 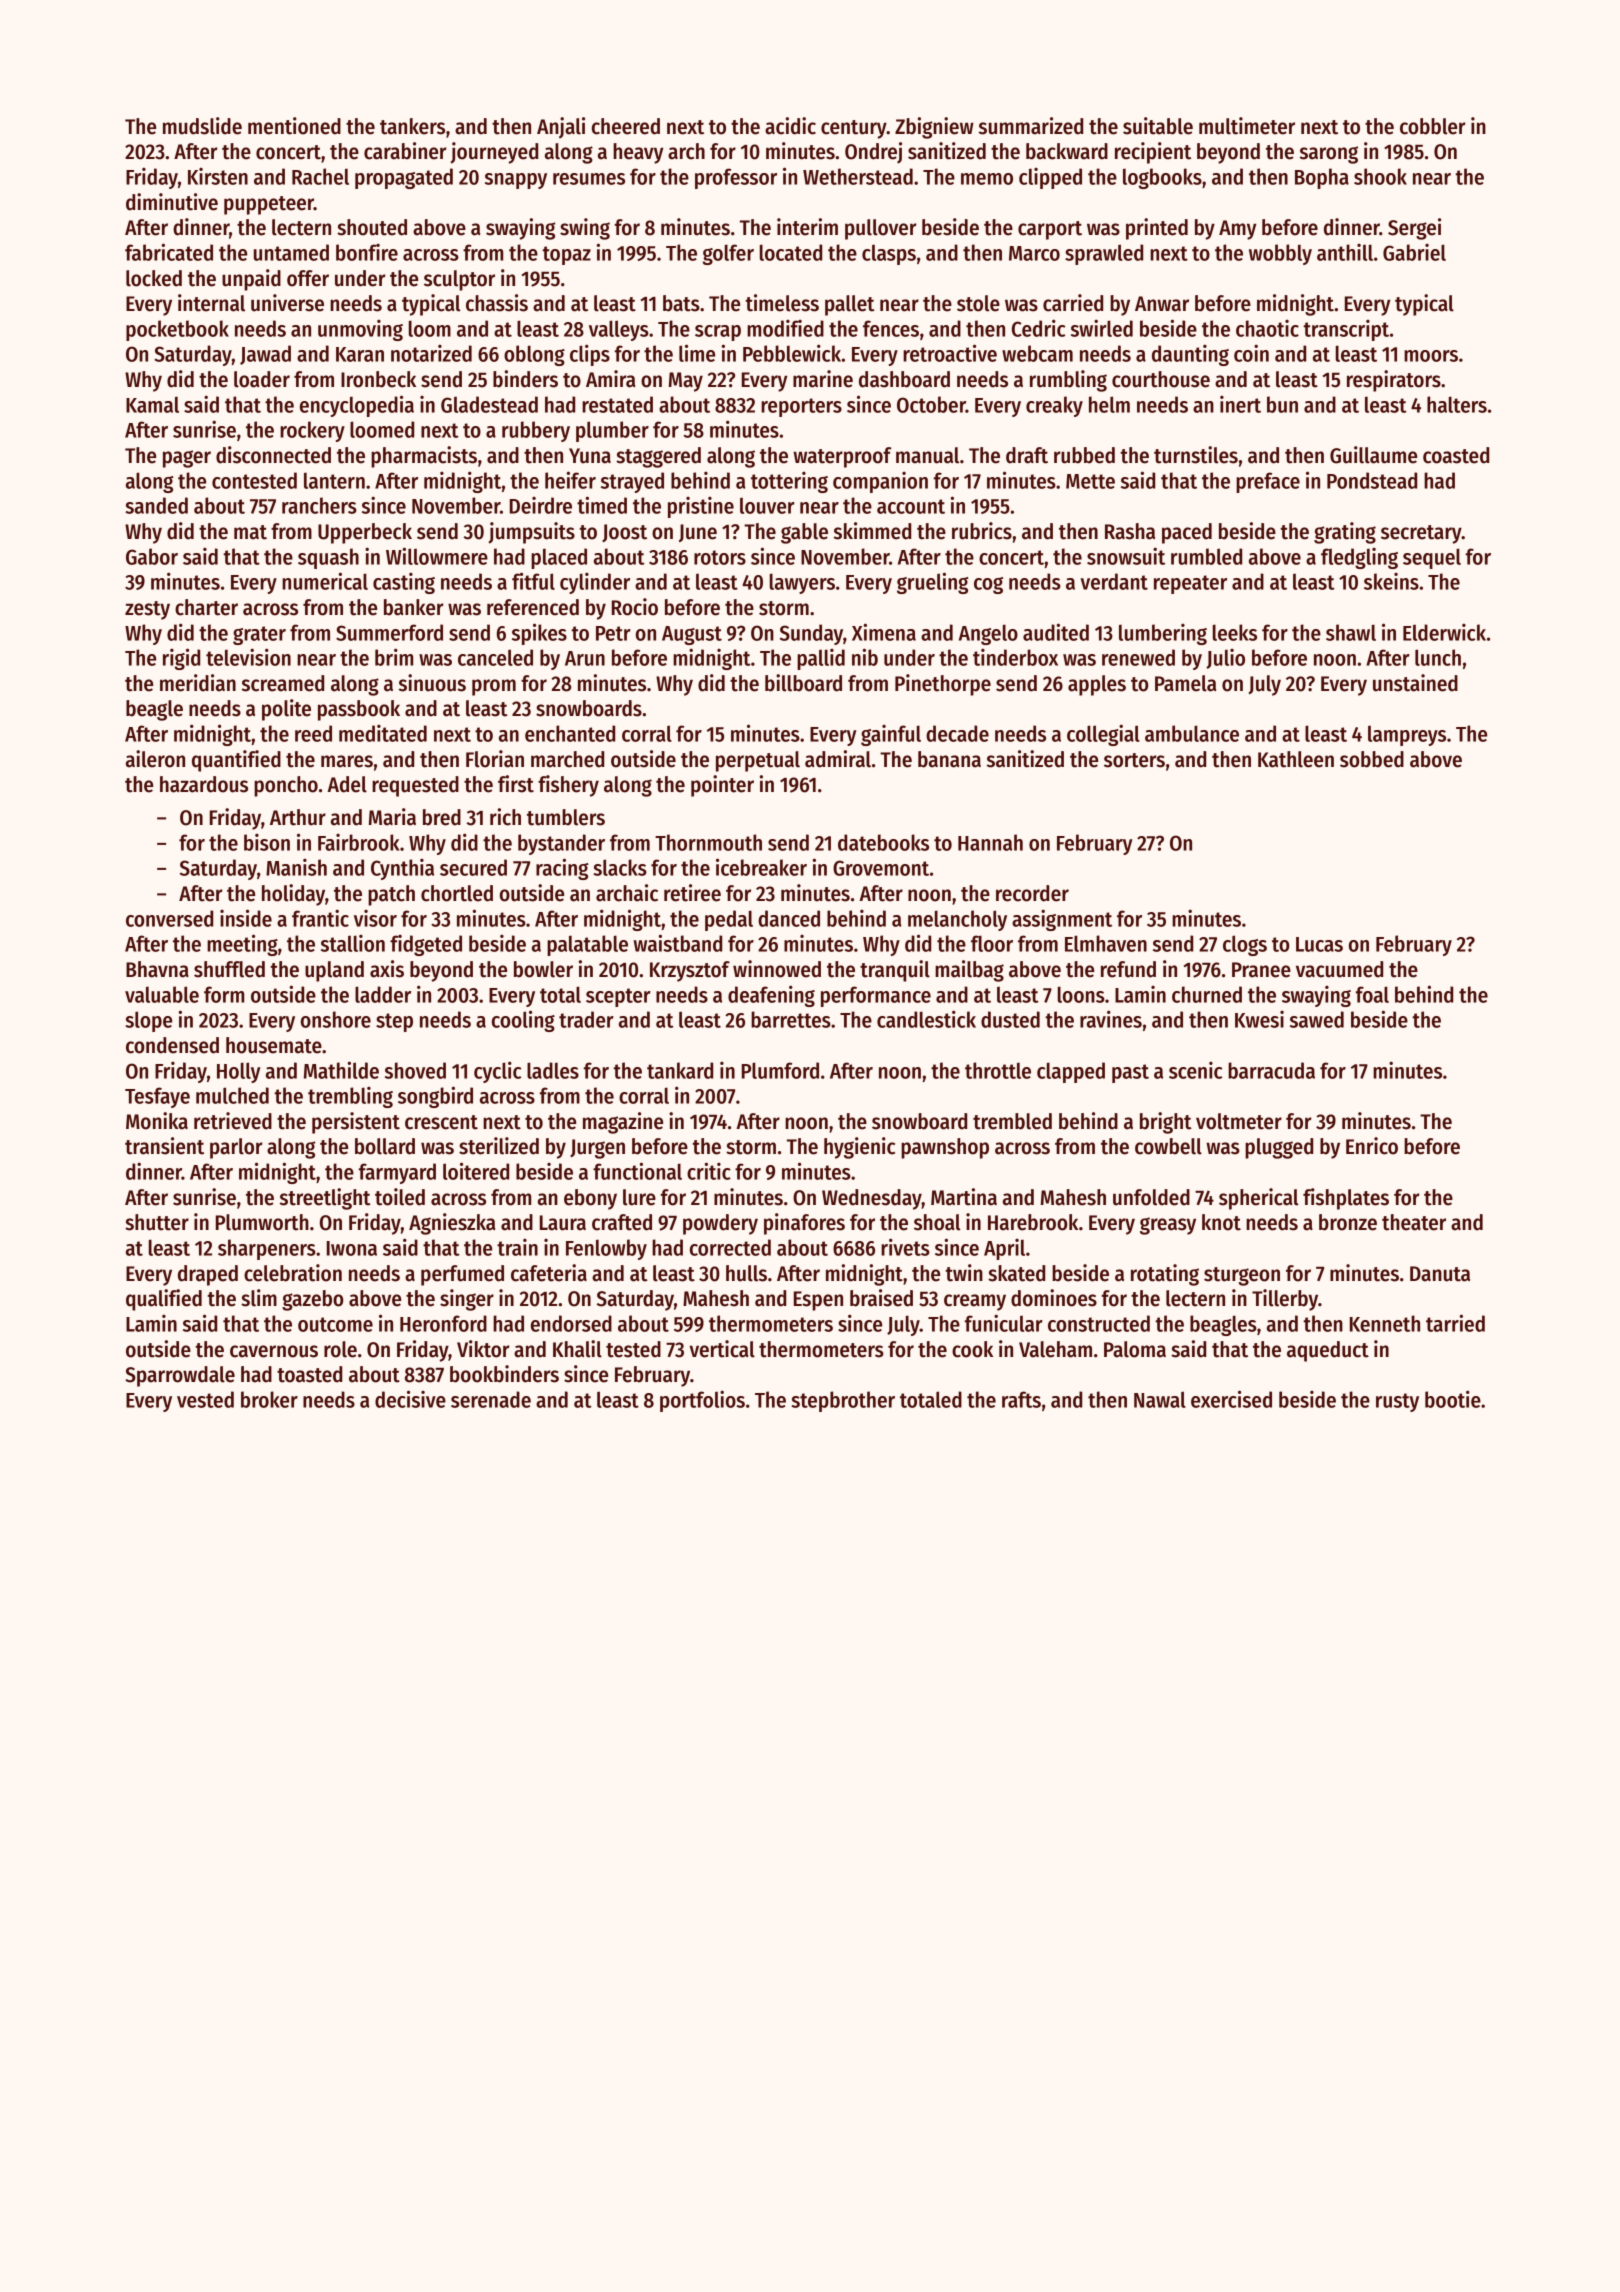 What do you see at coordinates (881, 868) in the document?
I see `Grovemont` at bounding box center [881, 868].
